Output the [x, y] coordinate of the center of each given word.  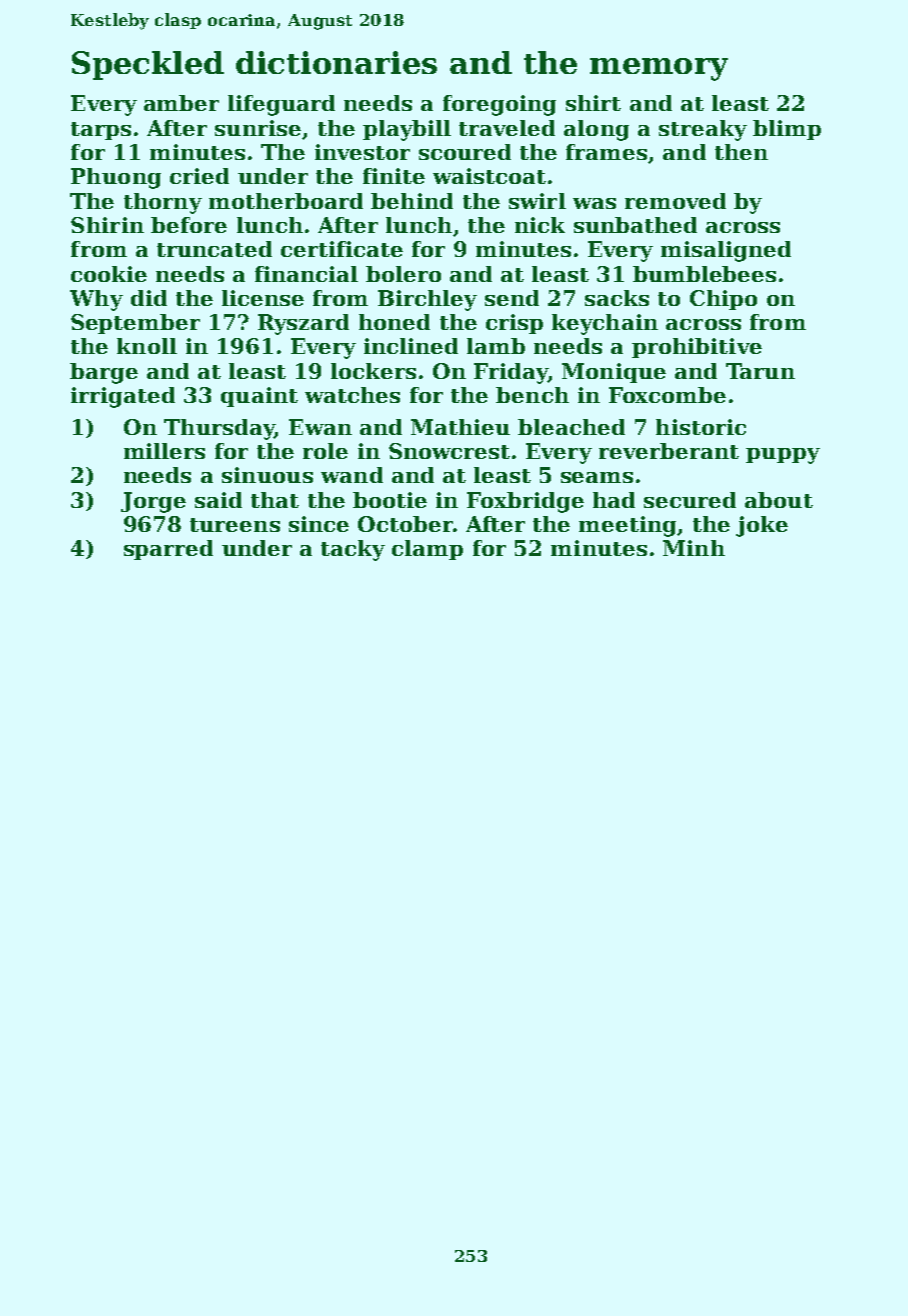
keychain [605, 324]
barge [104, 373]
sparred [168, 550]
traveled [507, 128]
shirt [593, 103]
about [779, 500]
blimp [787, 130]
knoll [147, 346]
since [319, 524]
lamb [496, 346]
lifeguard [281, 105]
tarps [101, 131]
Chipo [723, 300]
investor [362, 152]
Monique [614, 373]
